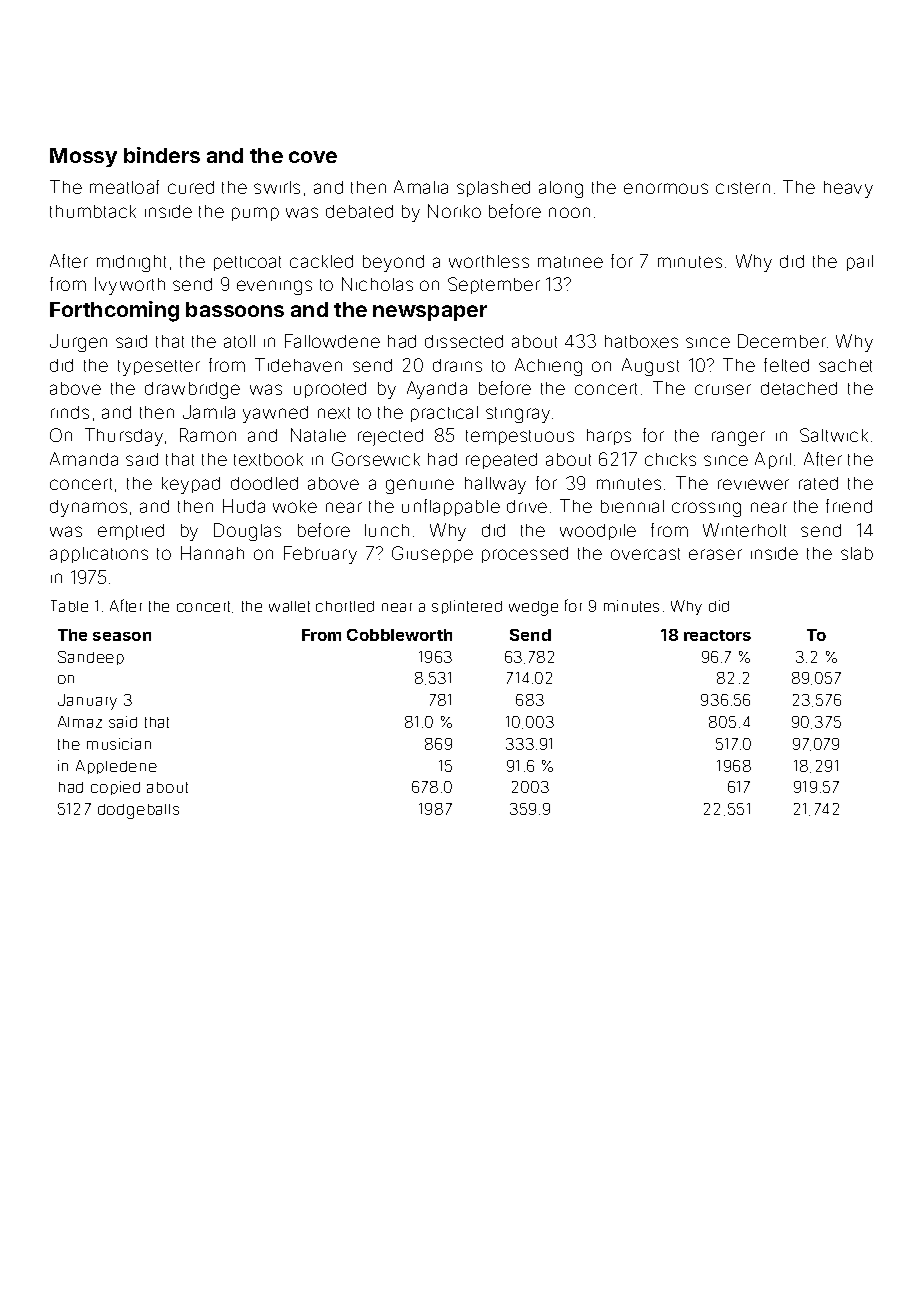 The image size is (924, 1314). I want to click on Amalia, so click(421, 187).
